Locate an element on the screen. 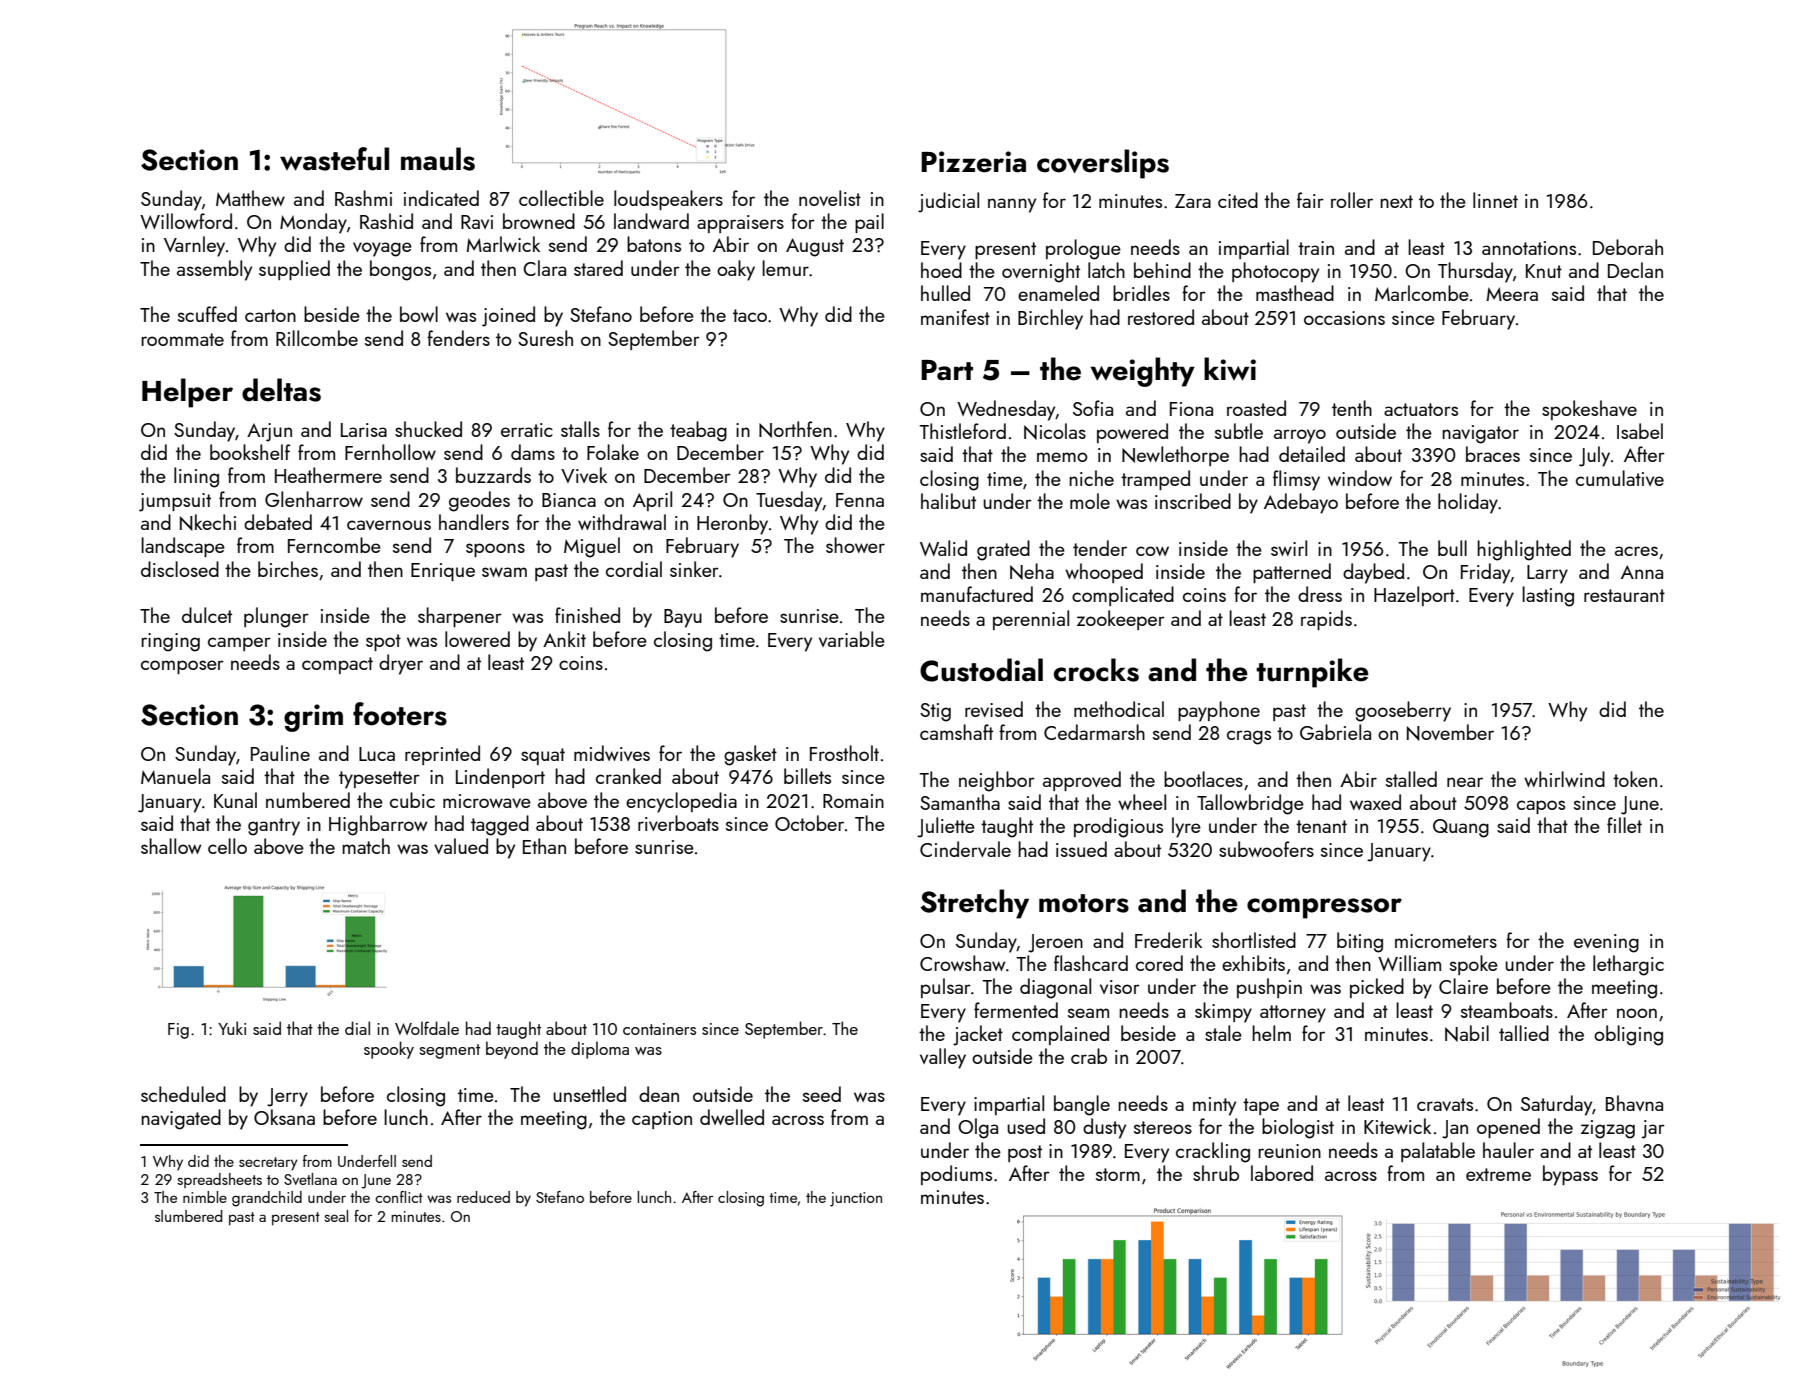 The height and width of the screenshot is (1395, 1805). Yuki is located at coordinates (232, 1028).
